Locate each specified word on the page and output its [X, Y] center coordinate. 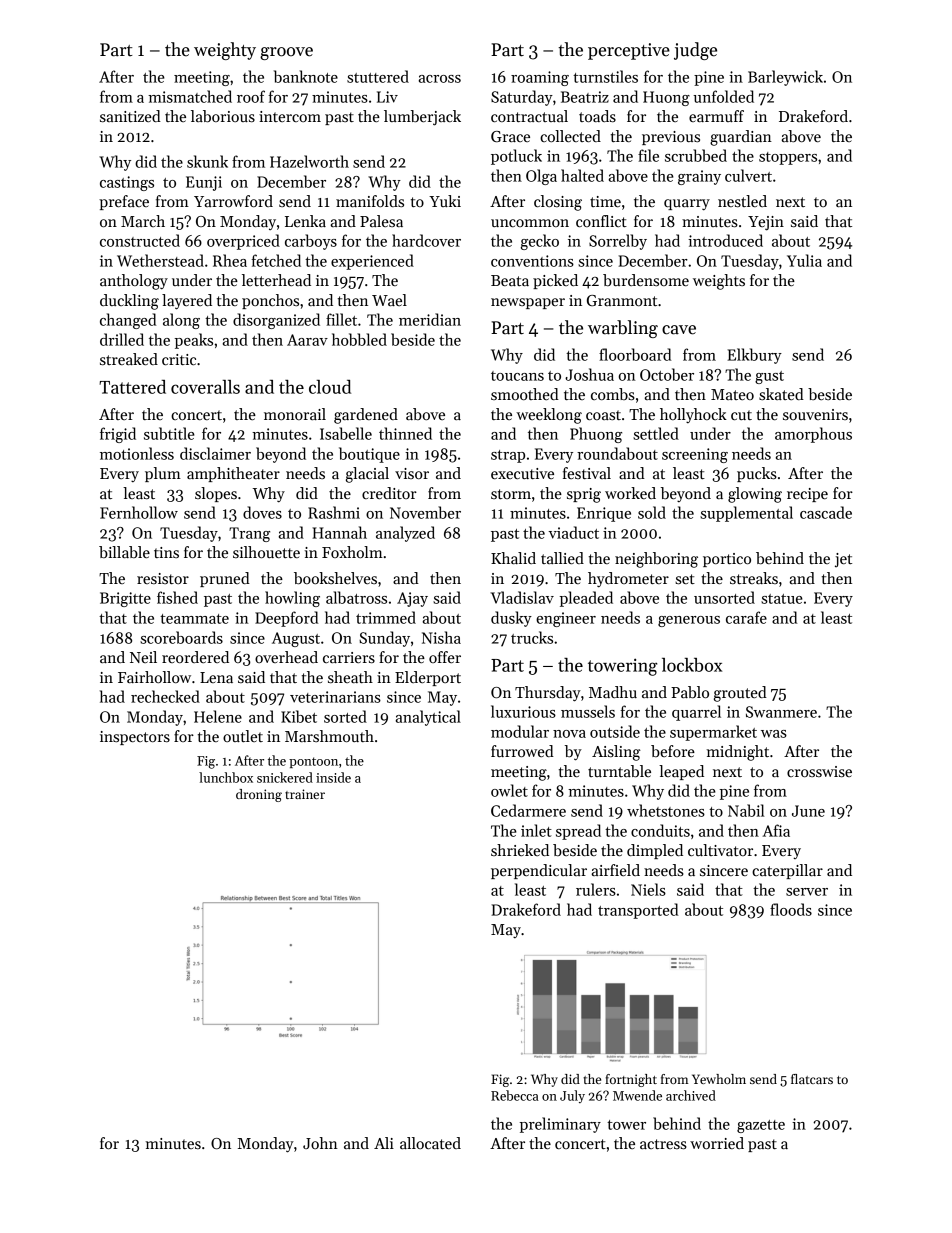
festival [587, 473]
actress [663, 1144]
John [320, 1143]
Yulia [804, 260]
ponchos [270, 301]
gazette [761, 1126]
